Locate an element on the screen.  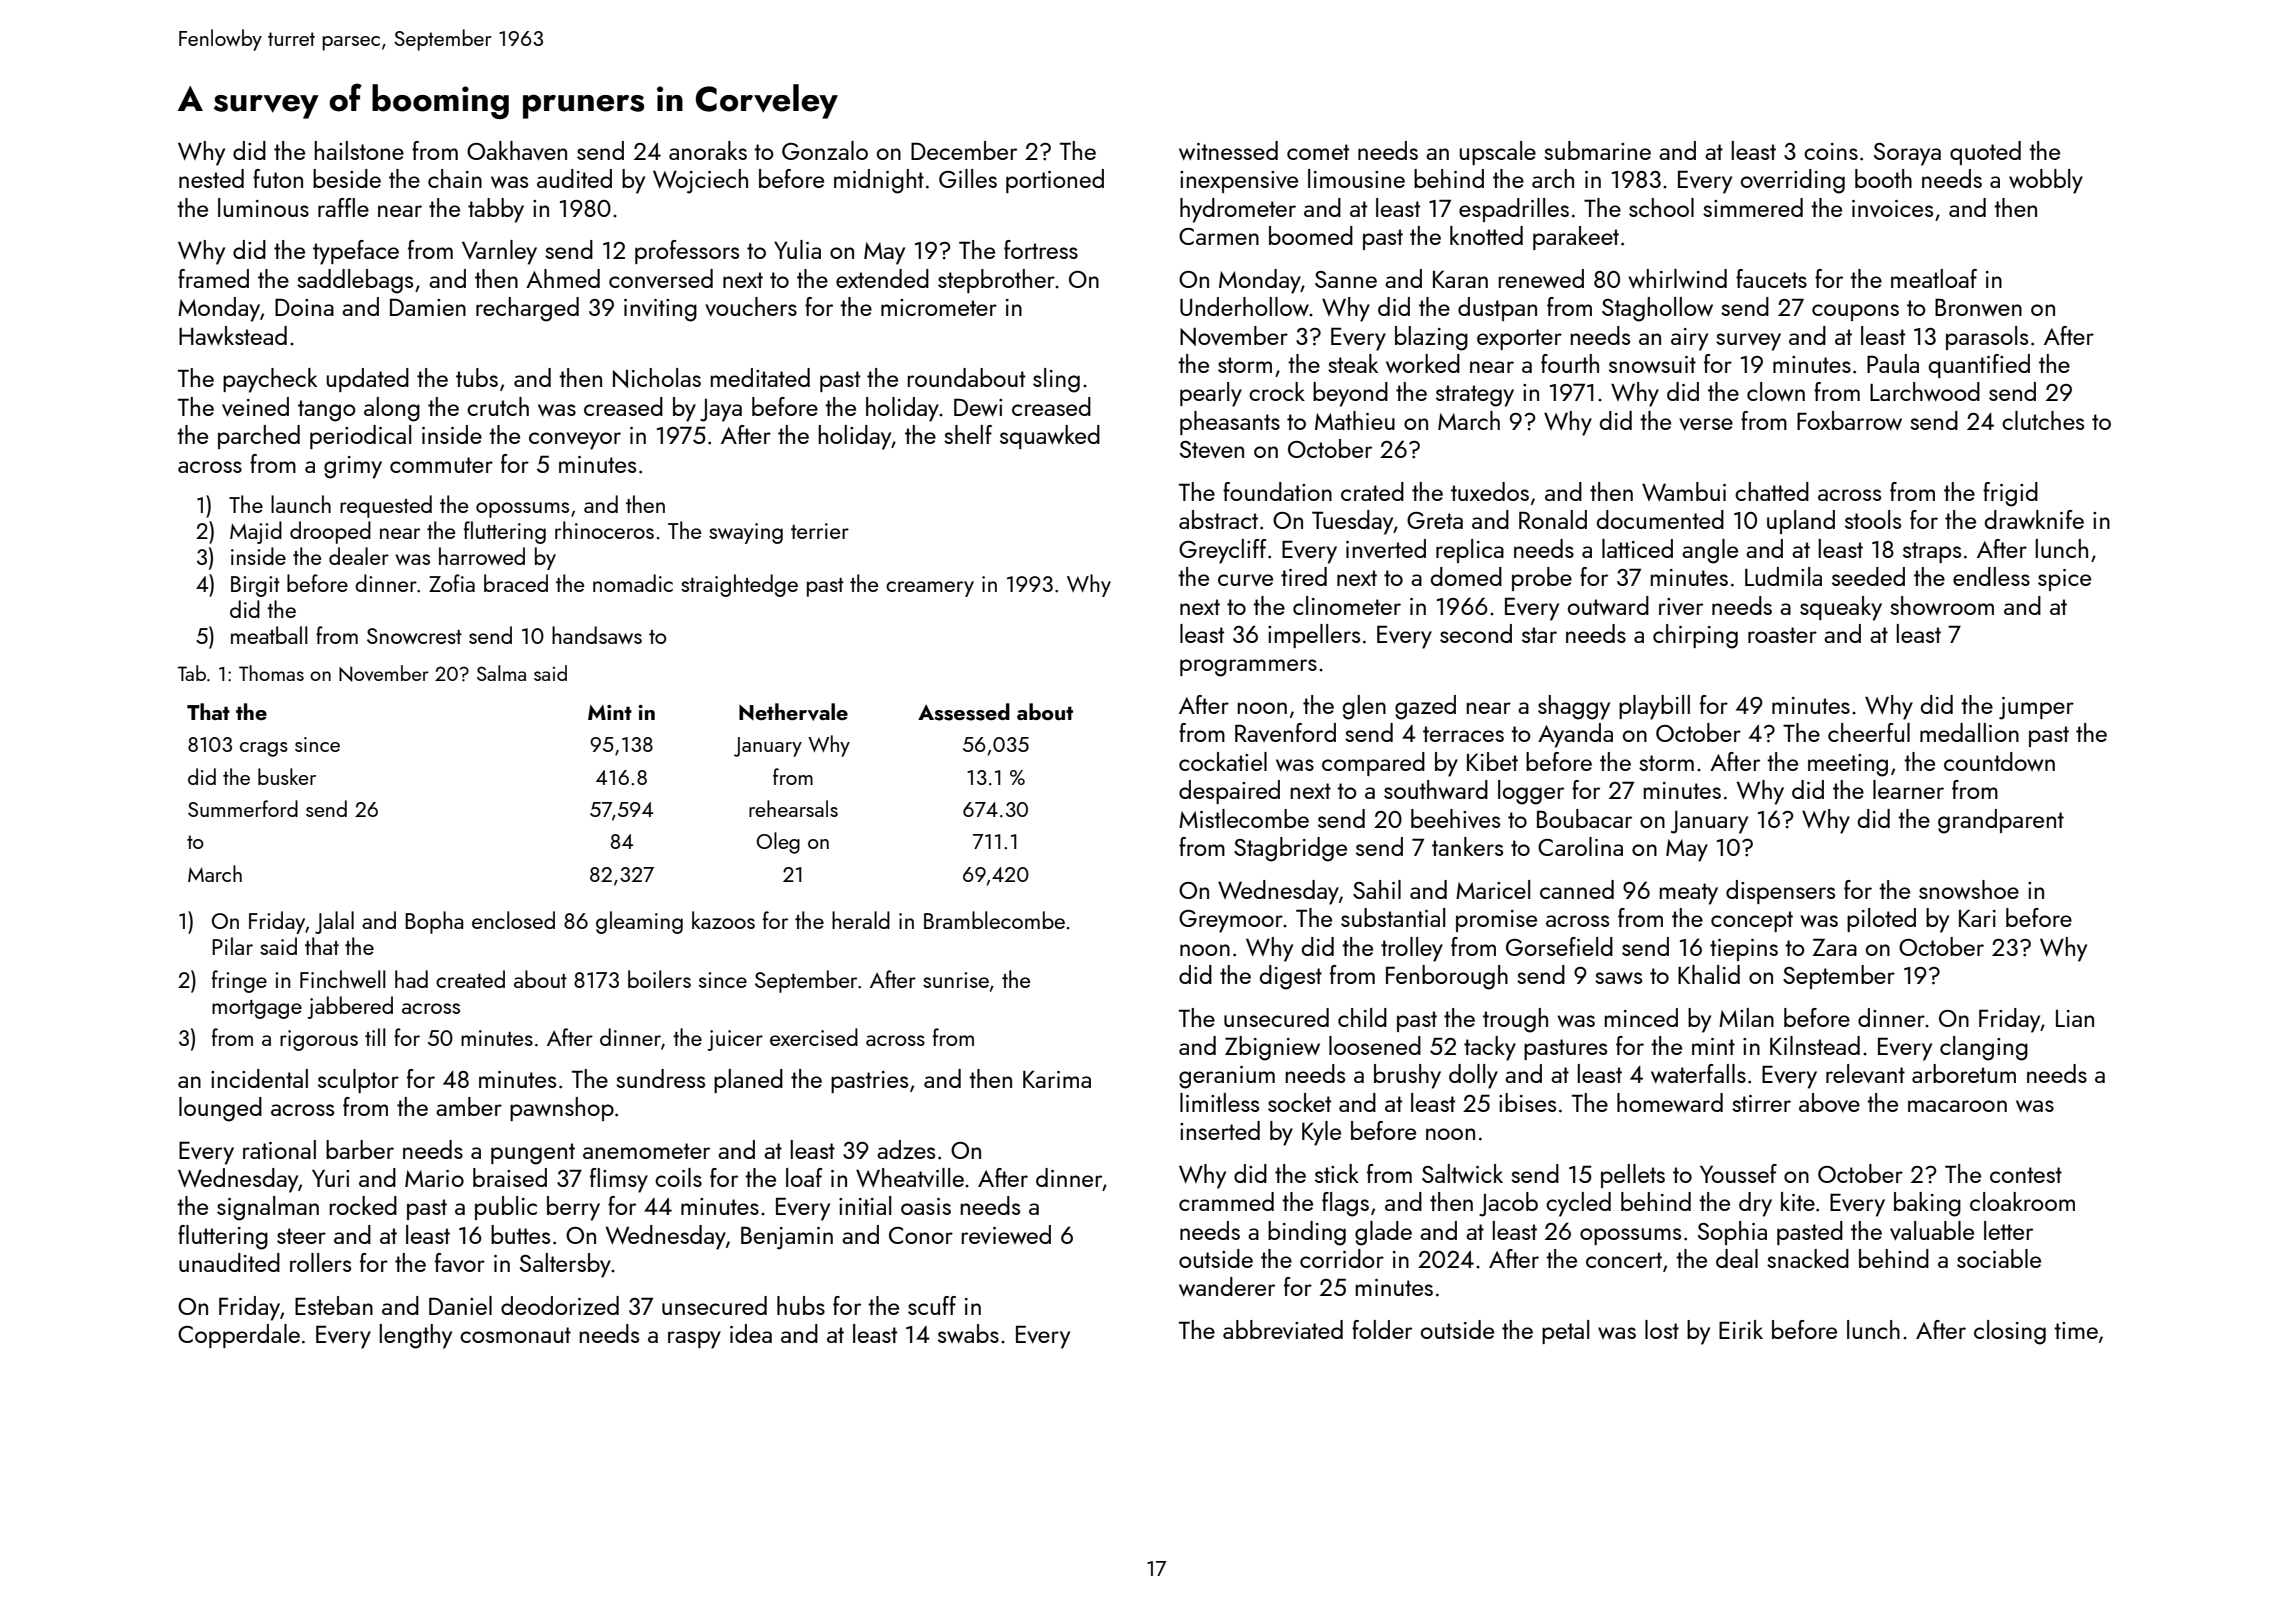
endless is located at coordinates (1991, 576).
